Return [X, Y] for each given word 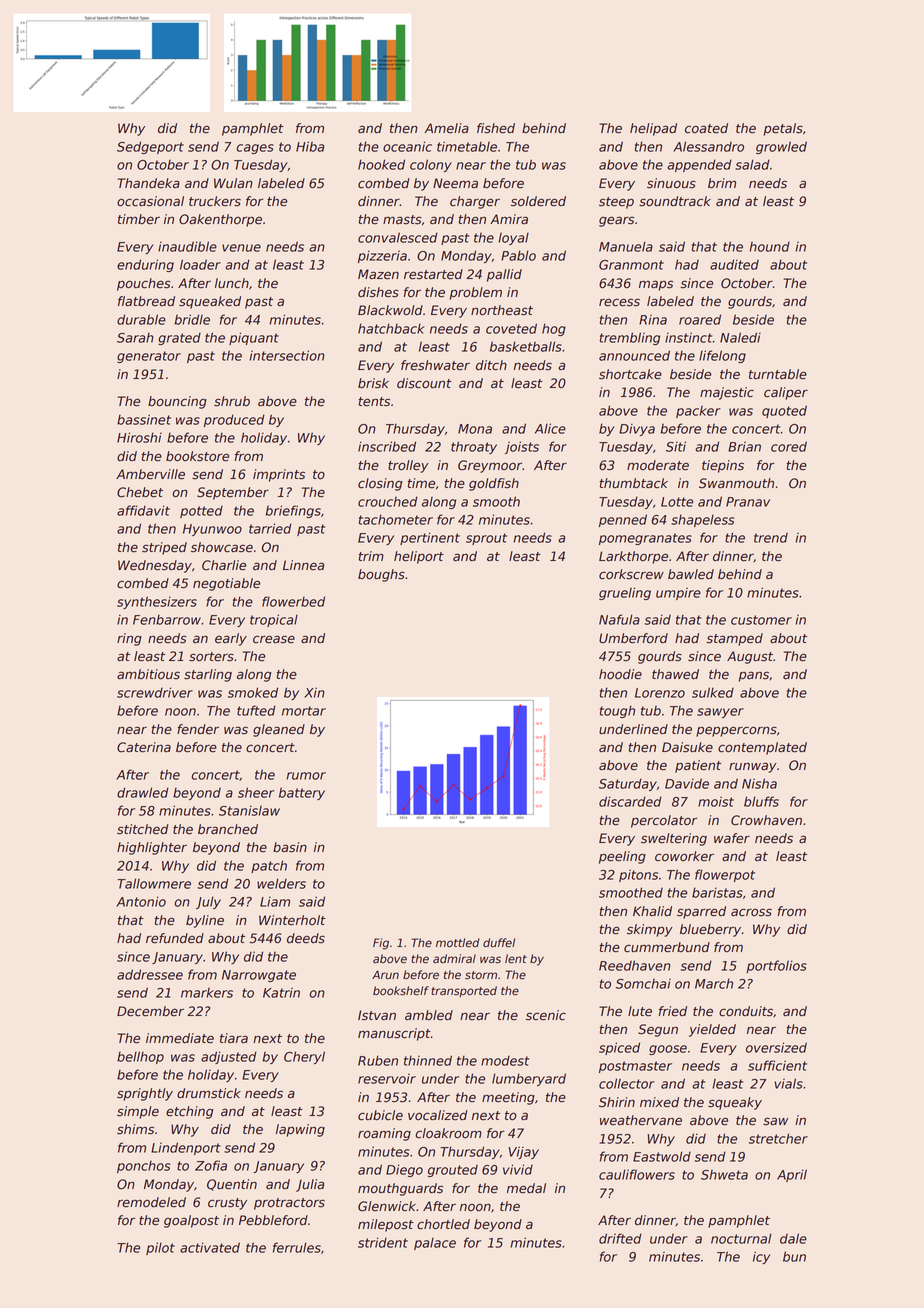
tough [617, 711]
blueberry [710, 930]
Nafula [619, 619]
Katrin [281, 993]
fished [496, 128]
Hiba [310, 146]
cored [789, 446]
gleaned [279, 730]
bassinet [144, 419]
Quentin [232, 1185]
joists [522, 447]
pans [753, 676]
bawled [691, 574]
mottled [458, 943]
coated [706, 128]
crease [274, 639]
